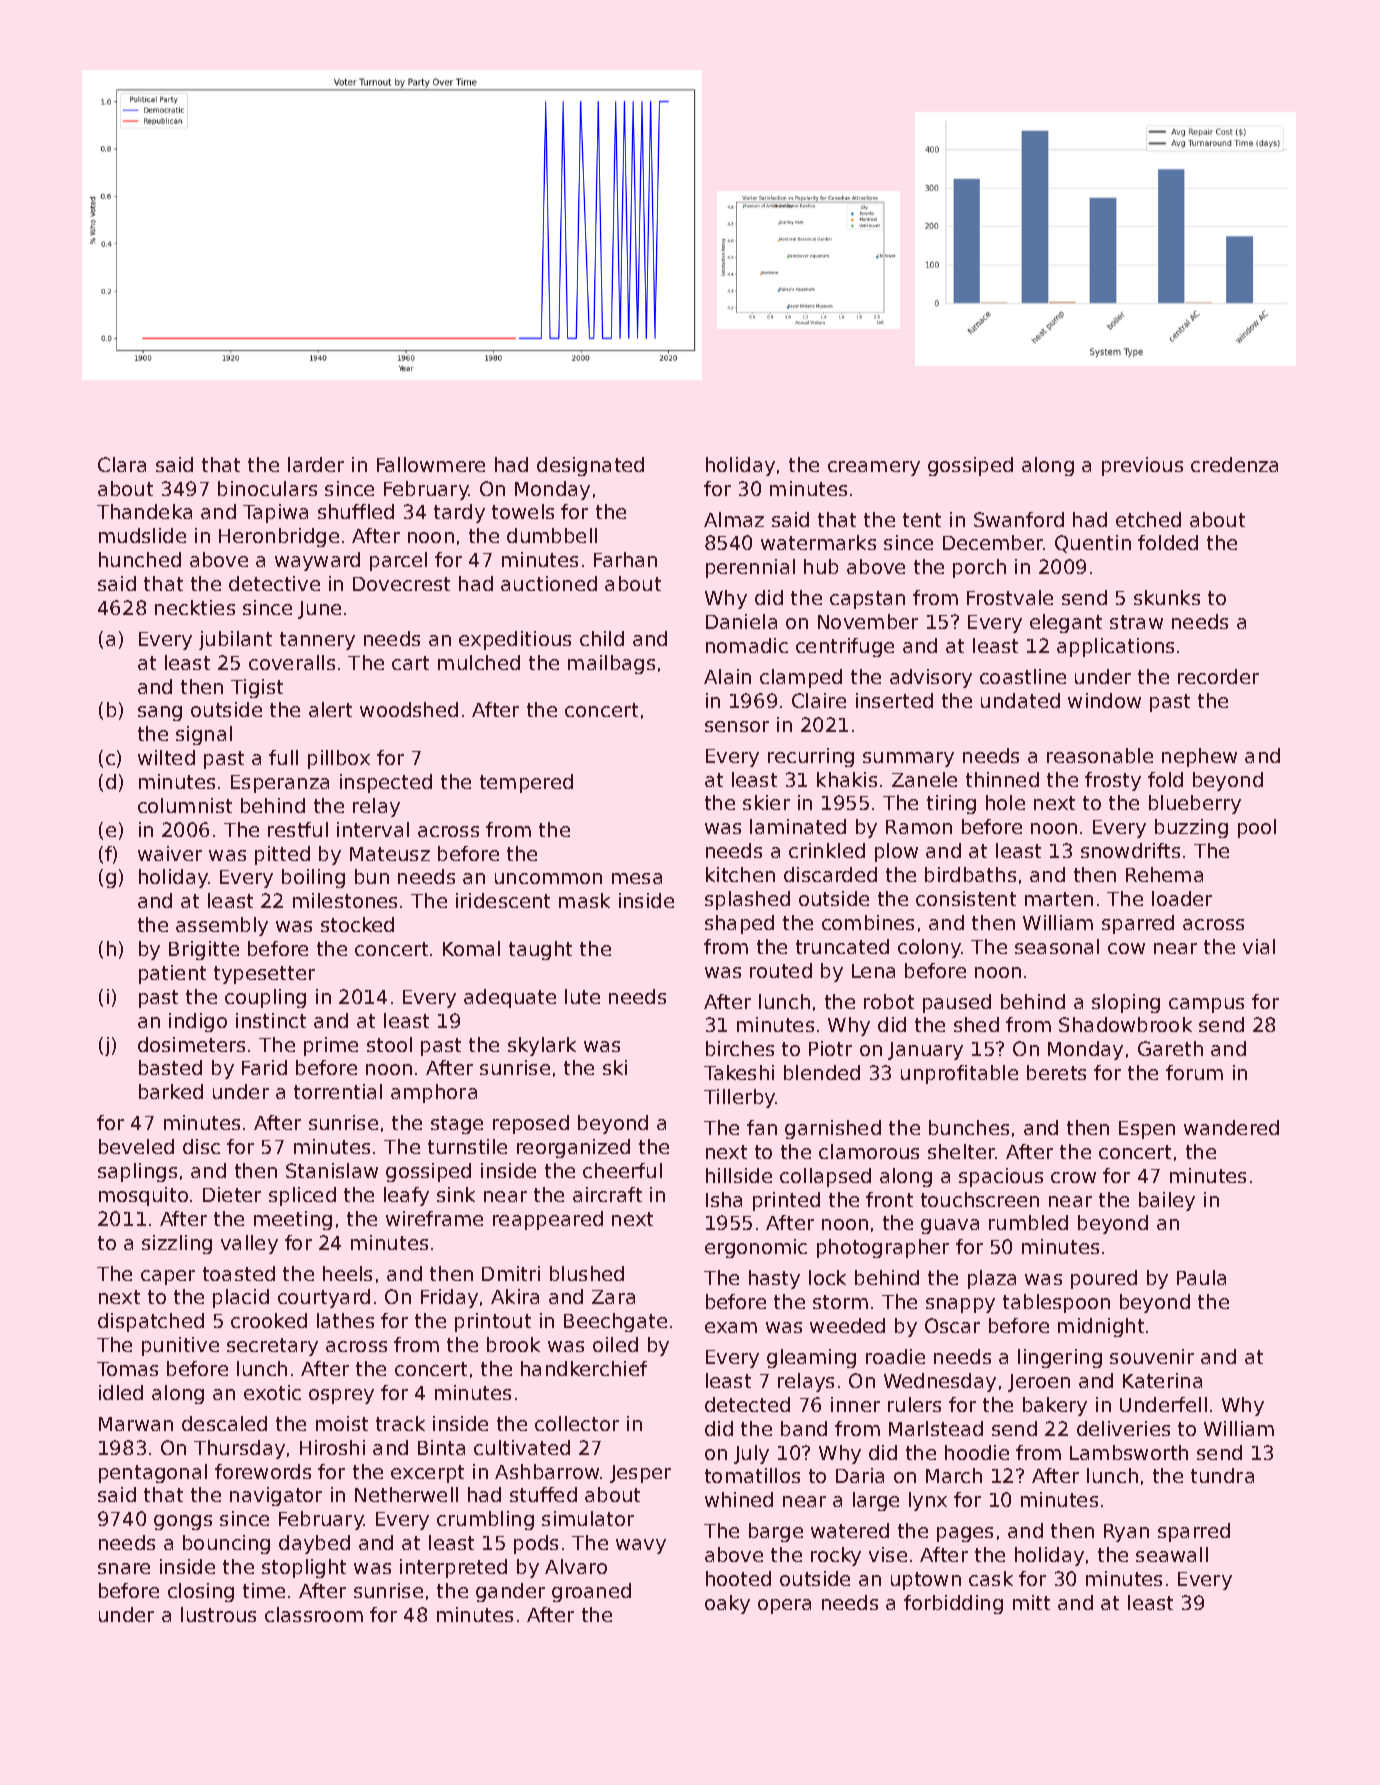 The height and width of the image is (1785, 1380). I want to click on Clara, so click(122, 464).
